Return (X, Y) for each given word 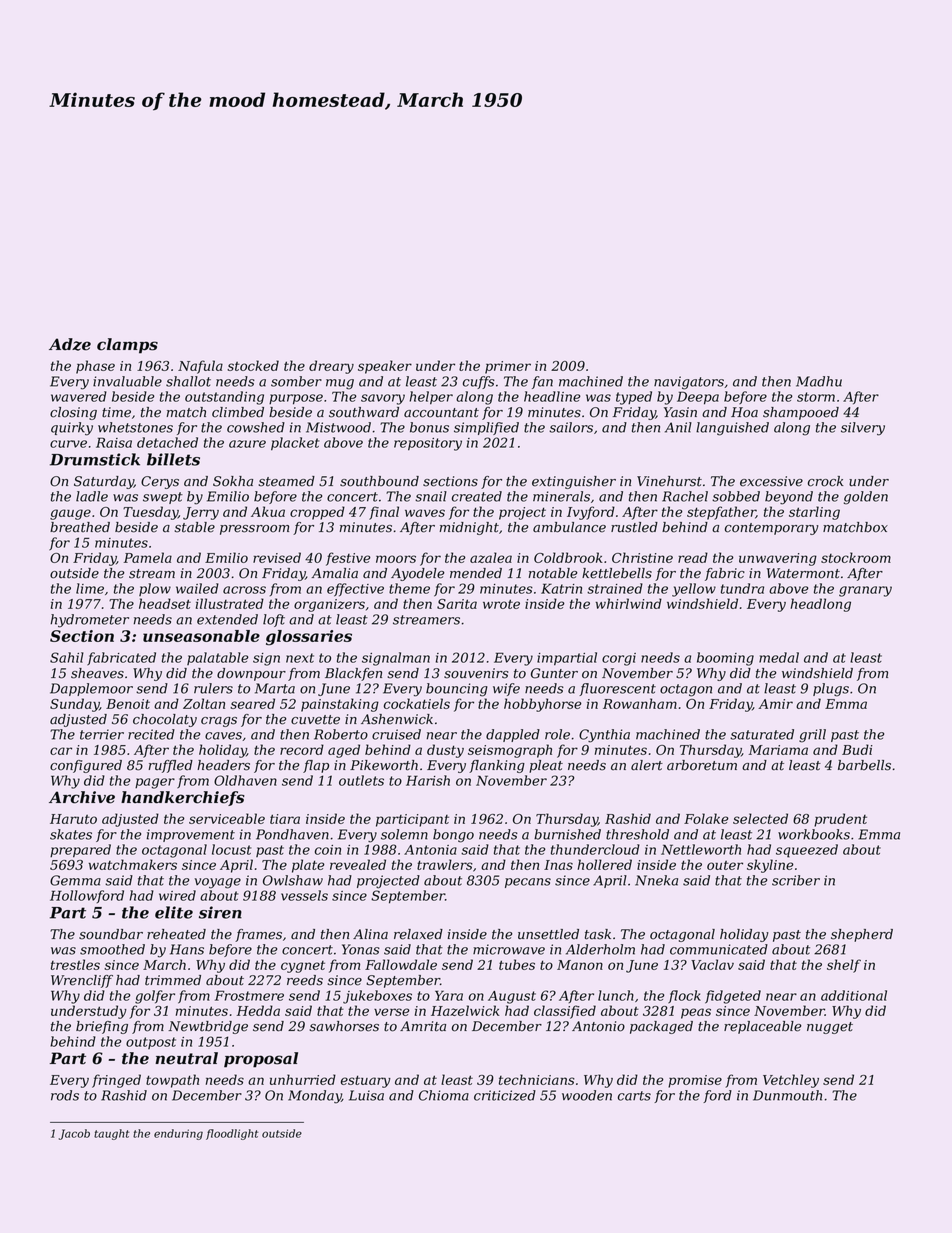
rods (65, 1095)
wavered (79, 396)
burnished (567, 834)
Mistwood (338, 427)
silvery (863, 429)
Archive (82, 797)
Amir (775, 704)
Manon (580, 965)
